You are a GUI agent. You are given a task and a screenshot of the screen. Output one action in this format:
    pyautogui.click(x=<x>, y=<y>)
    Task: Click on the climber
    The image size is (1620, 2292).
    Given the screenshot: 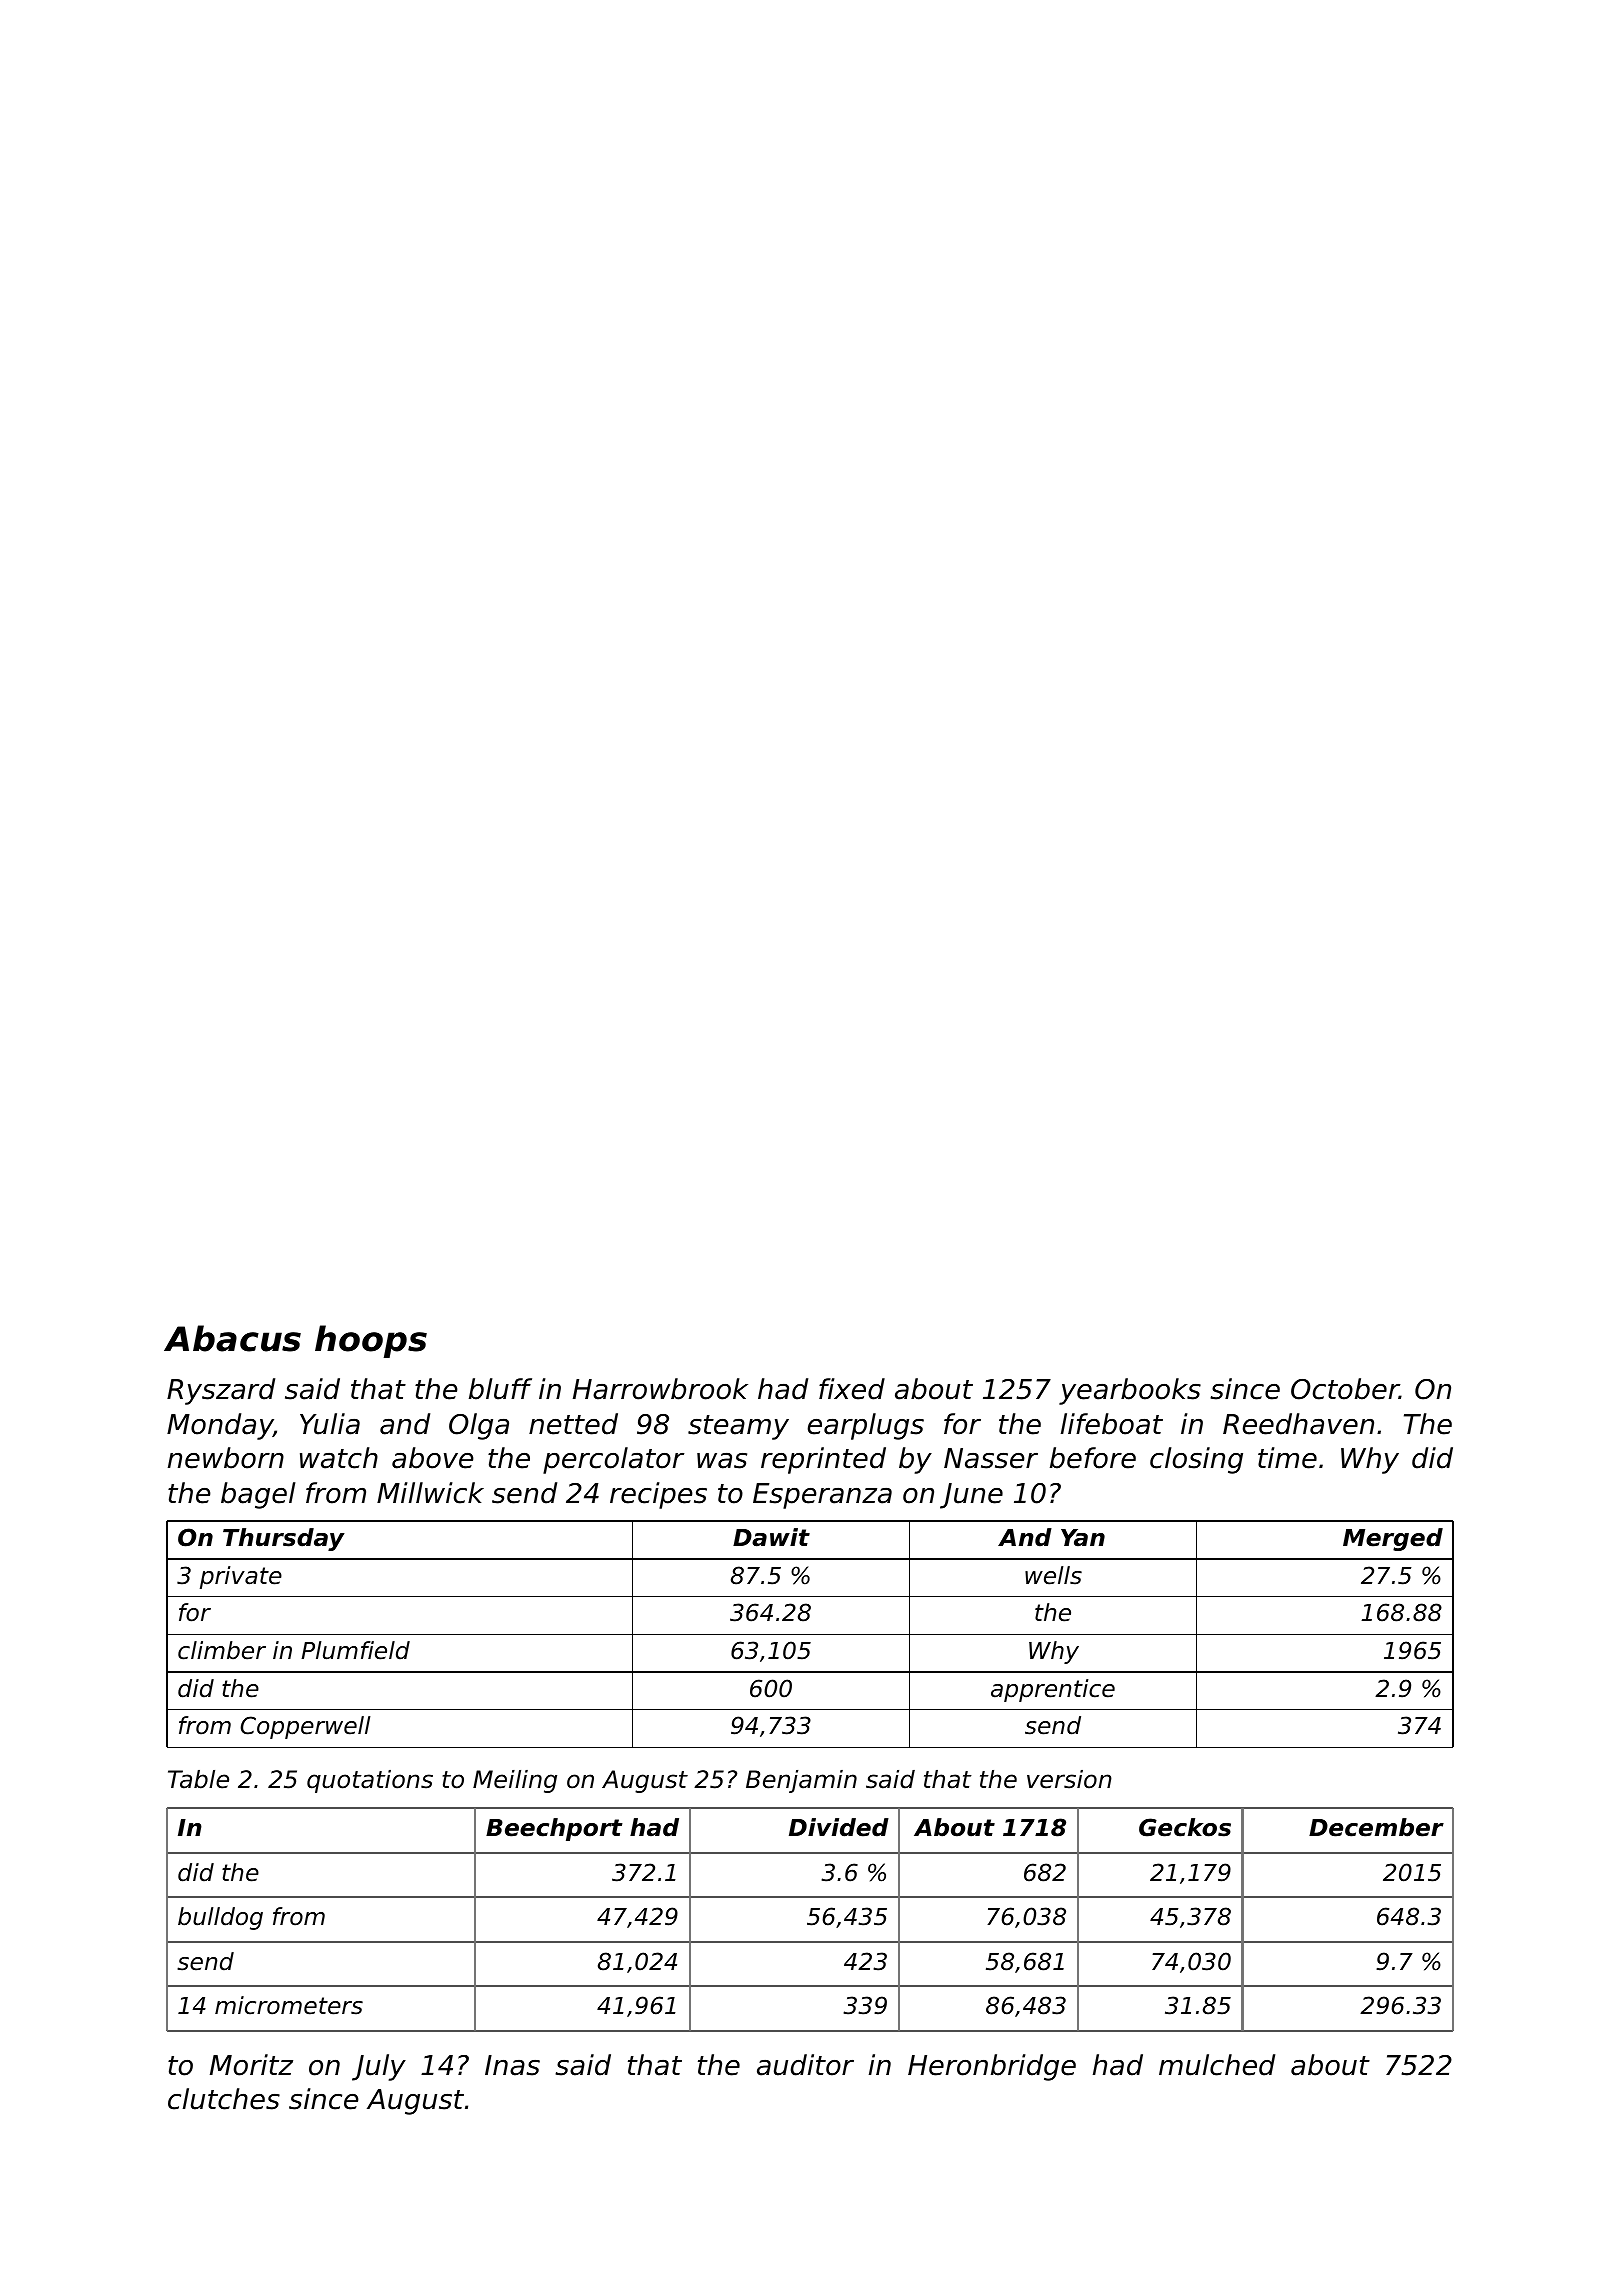 What is the action you would take?
    pyautogui.click(x=222, y=1650)
